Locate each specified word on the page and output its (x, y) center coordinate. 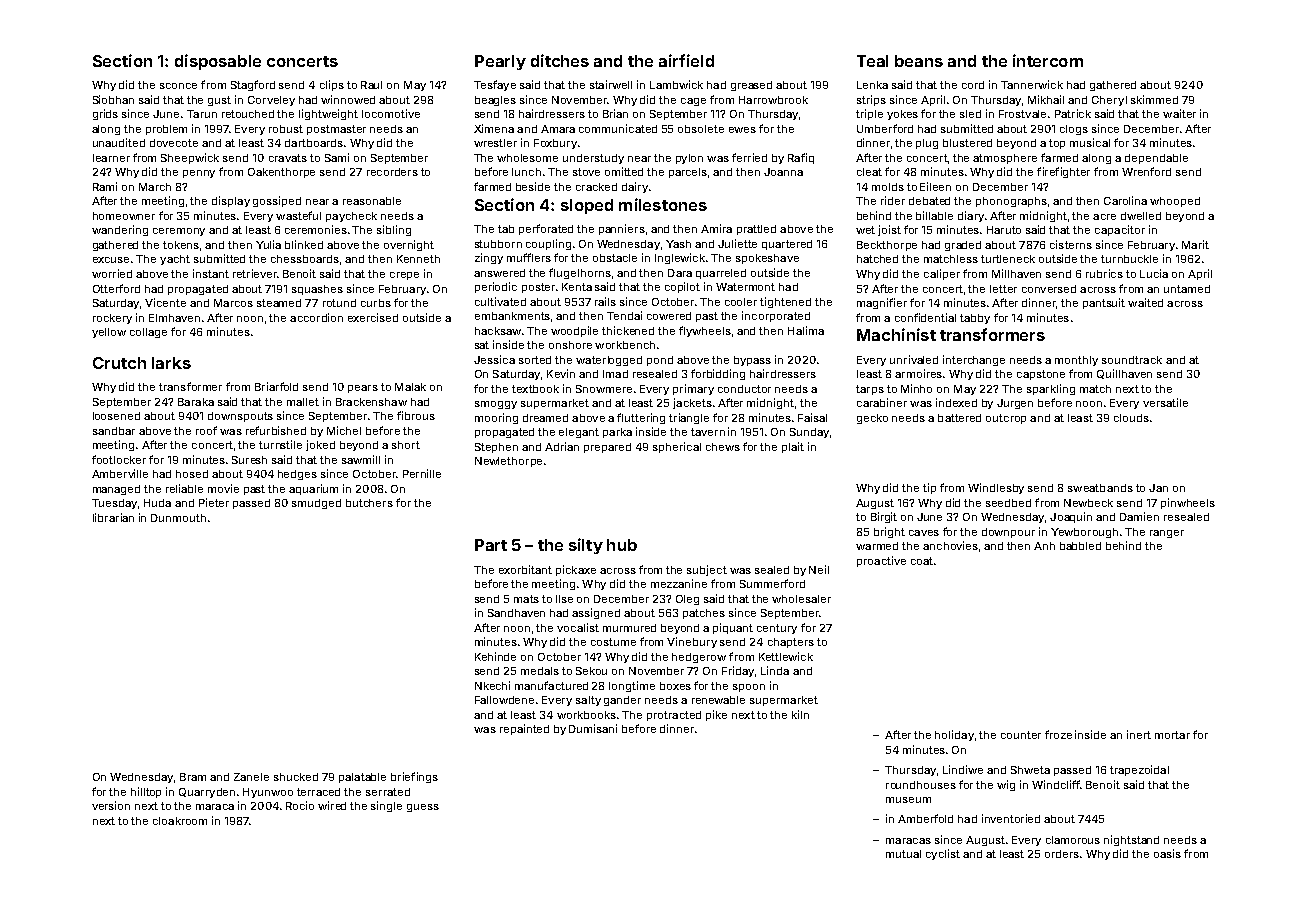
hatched (877, 259)
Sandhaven (516, 613)
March (155, 187)
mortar (1172, 735)
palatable (362, 778)
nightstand (1131, 840)
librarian (113, 517)
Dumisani (593, 728)
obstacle (615, 258)
